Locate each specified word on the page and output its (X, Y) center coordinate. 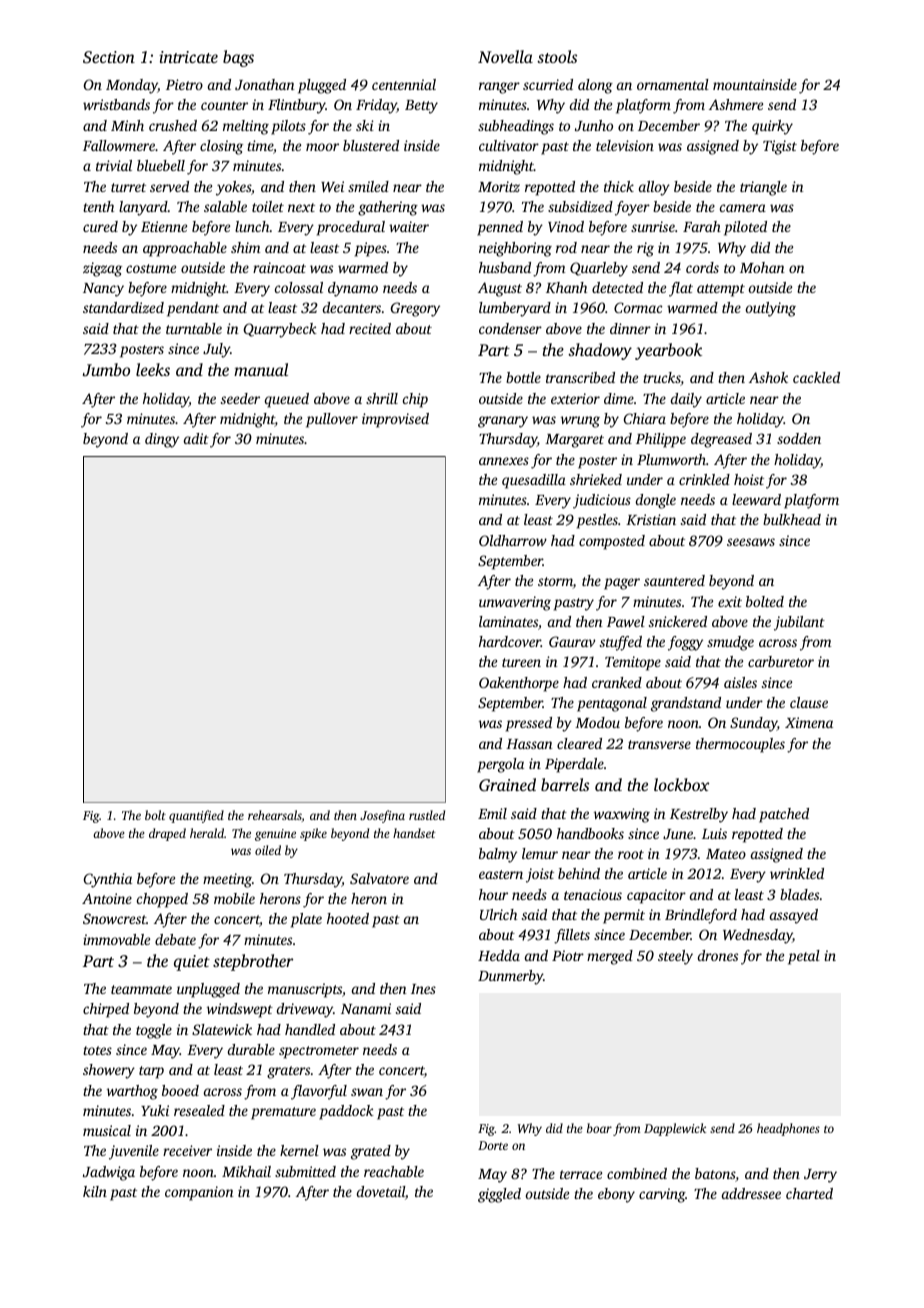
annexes (504, 461)
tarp (151, 1072)
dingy (162, 440)
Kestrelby (699, 815)
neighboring (515, 249)
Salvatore (379, 878)
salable (225, 206)
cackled (816, 377)
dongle (656, 501)
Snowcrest (114, 918)
